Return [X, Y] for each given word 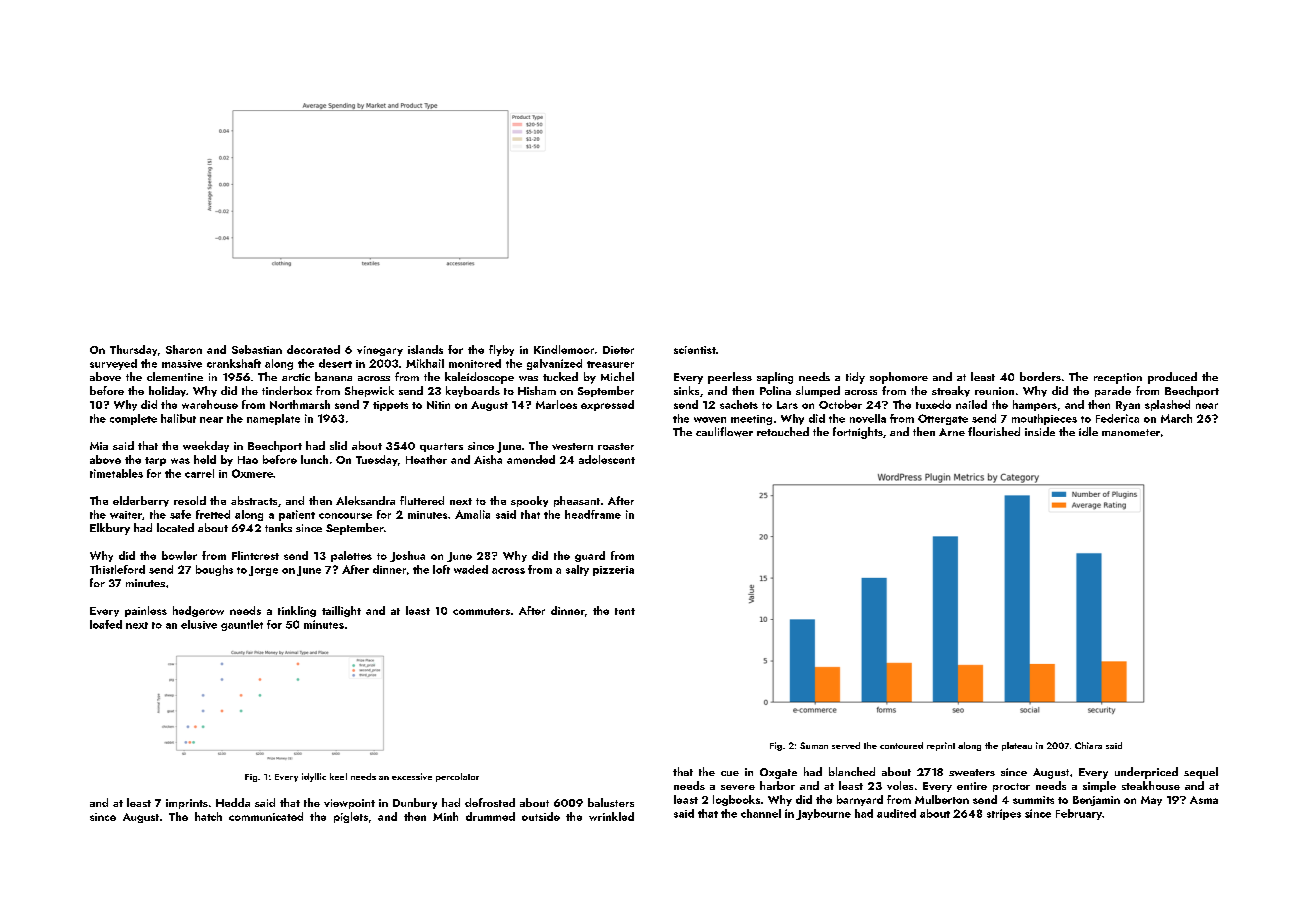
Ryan [1128, 406]
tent [625, 611]
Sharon [184, 349]
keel [338, 776]
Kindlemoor [564, 349]
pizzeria [613, 571]
